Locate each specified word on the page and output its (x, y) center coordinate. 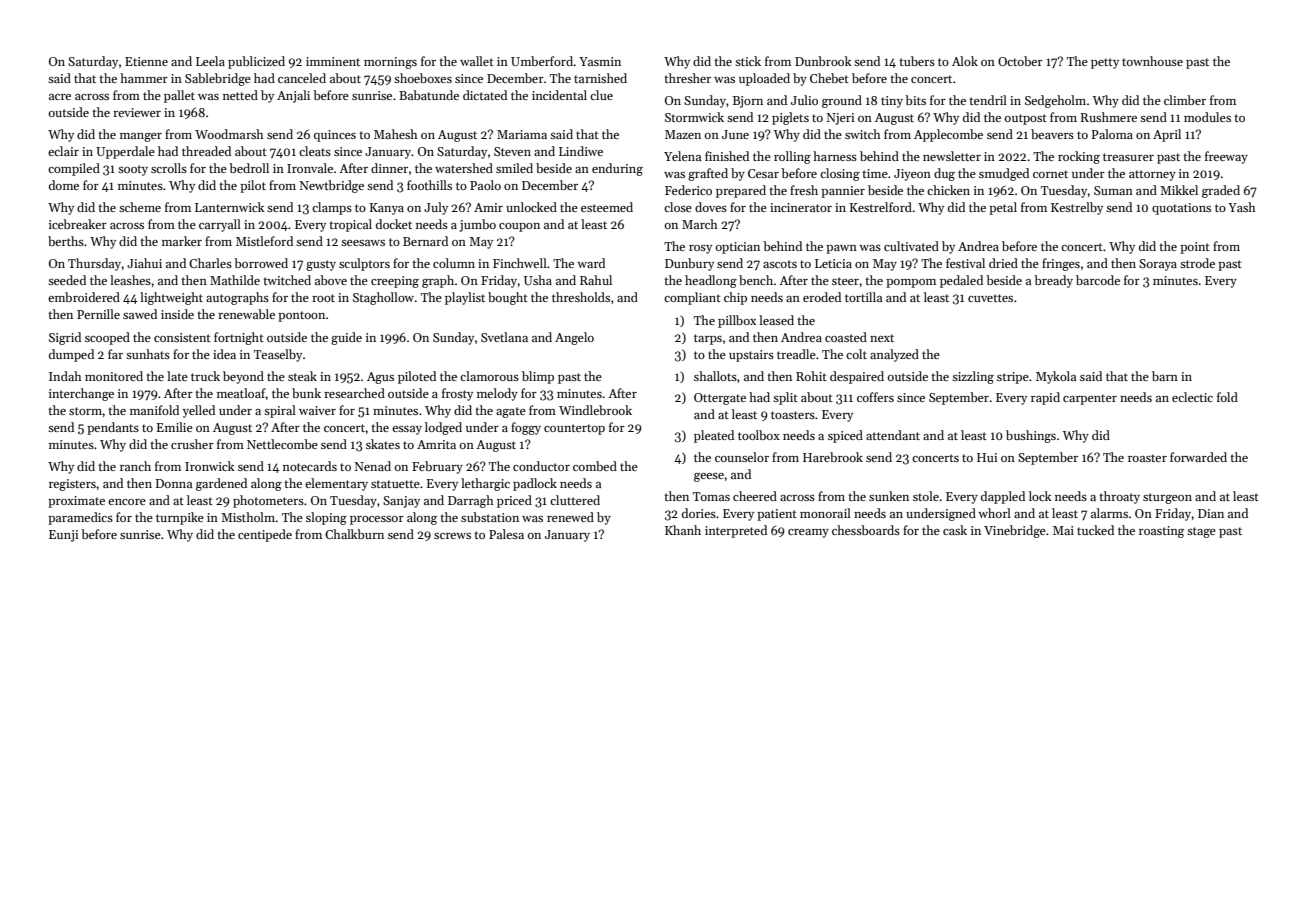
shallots (715, 376)
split (785, 398)
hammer (144, 78)
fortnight (239, 338)
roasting (1161, 532)
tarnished (600, 78)
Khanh (683, 530)
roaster (1147, 458)
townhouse (1152, 61)
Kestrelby (1077, 208)
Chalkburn (354, 534)
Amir (488, 207)
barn (1165, 376)
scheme (140, 207)
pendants (113, 428)
